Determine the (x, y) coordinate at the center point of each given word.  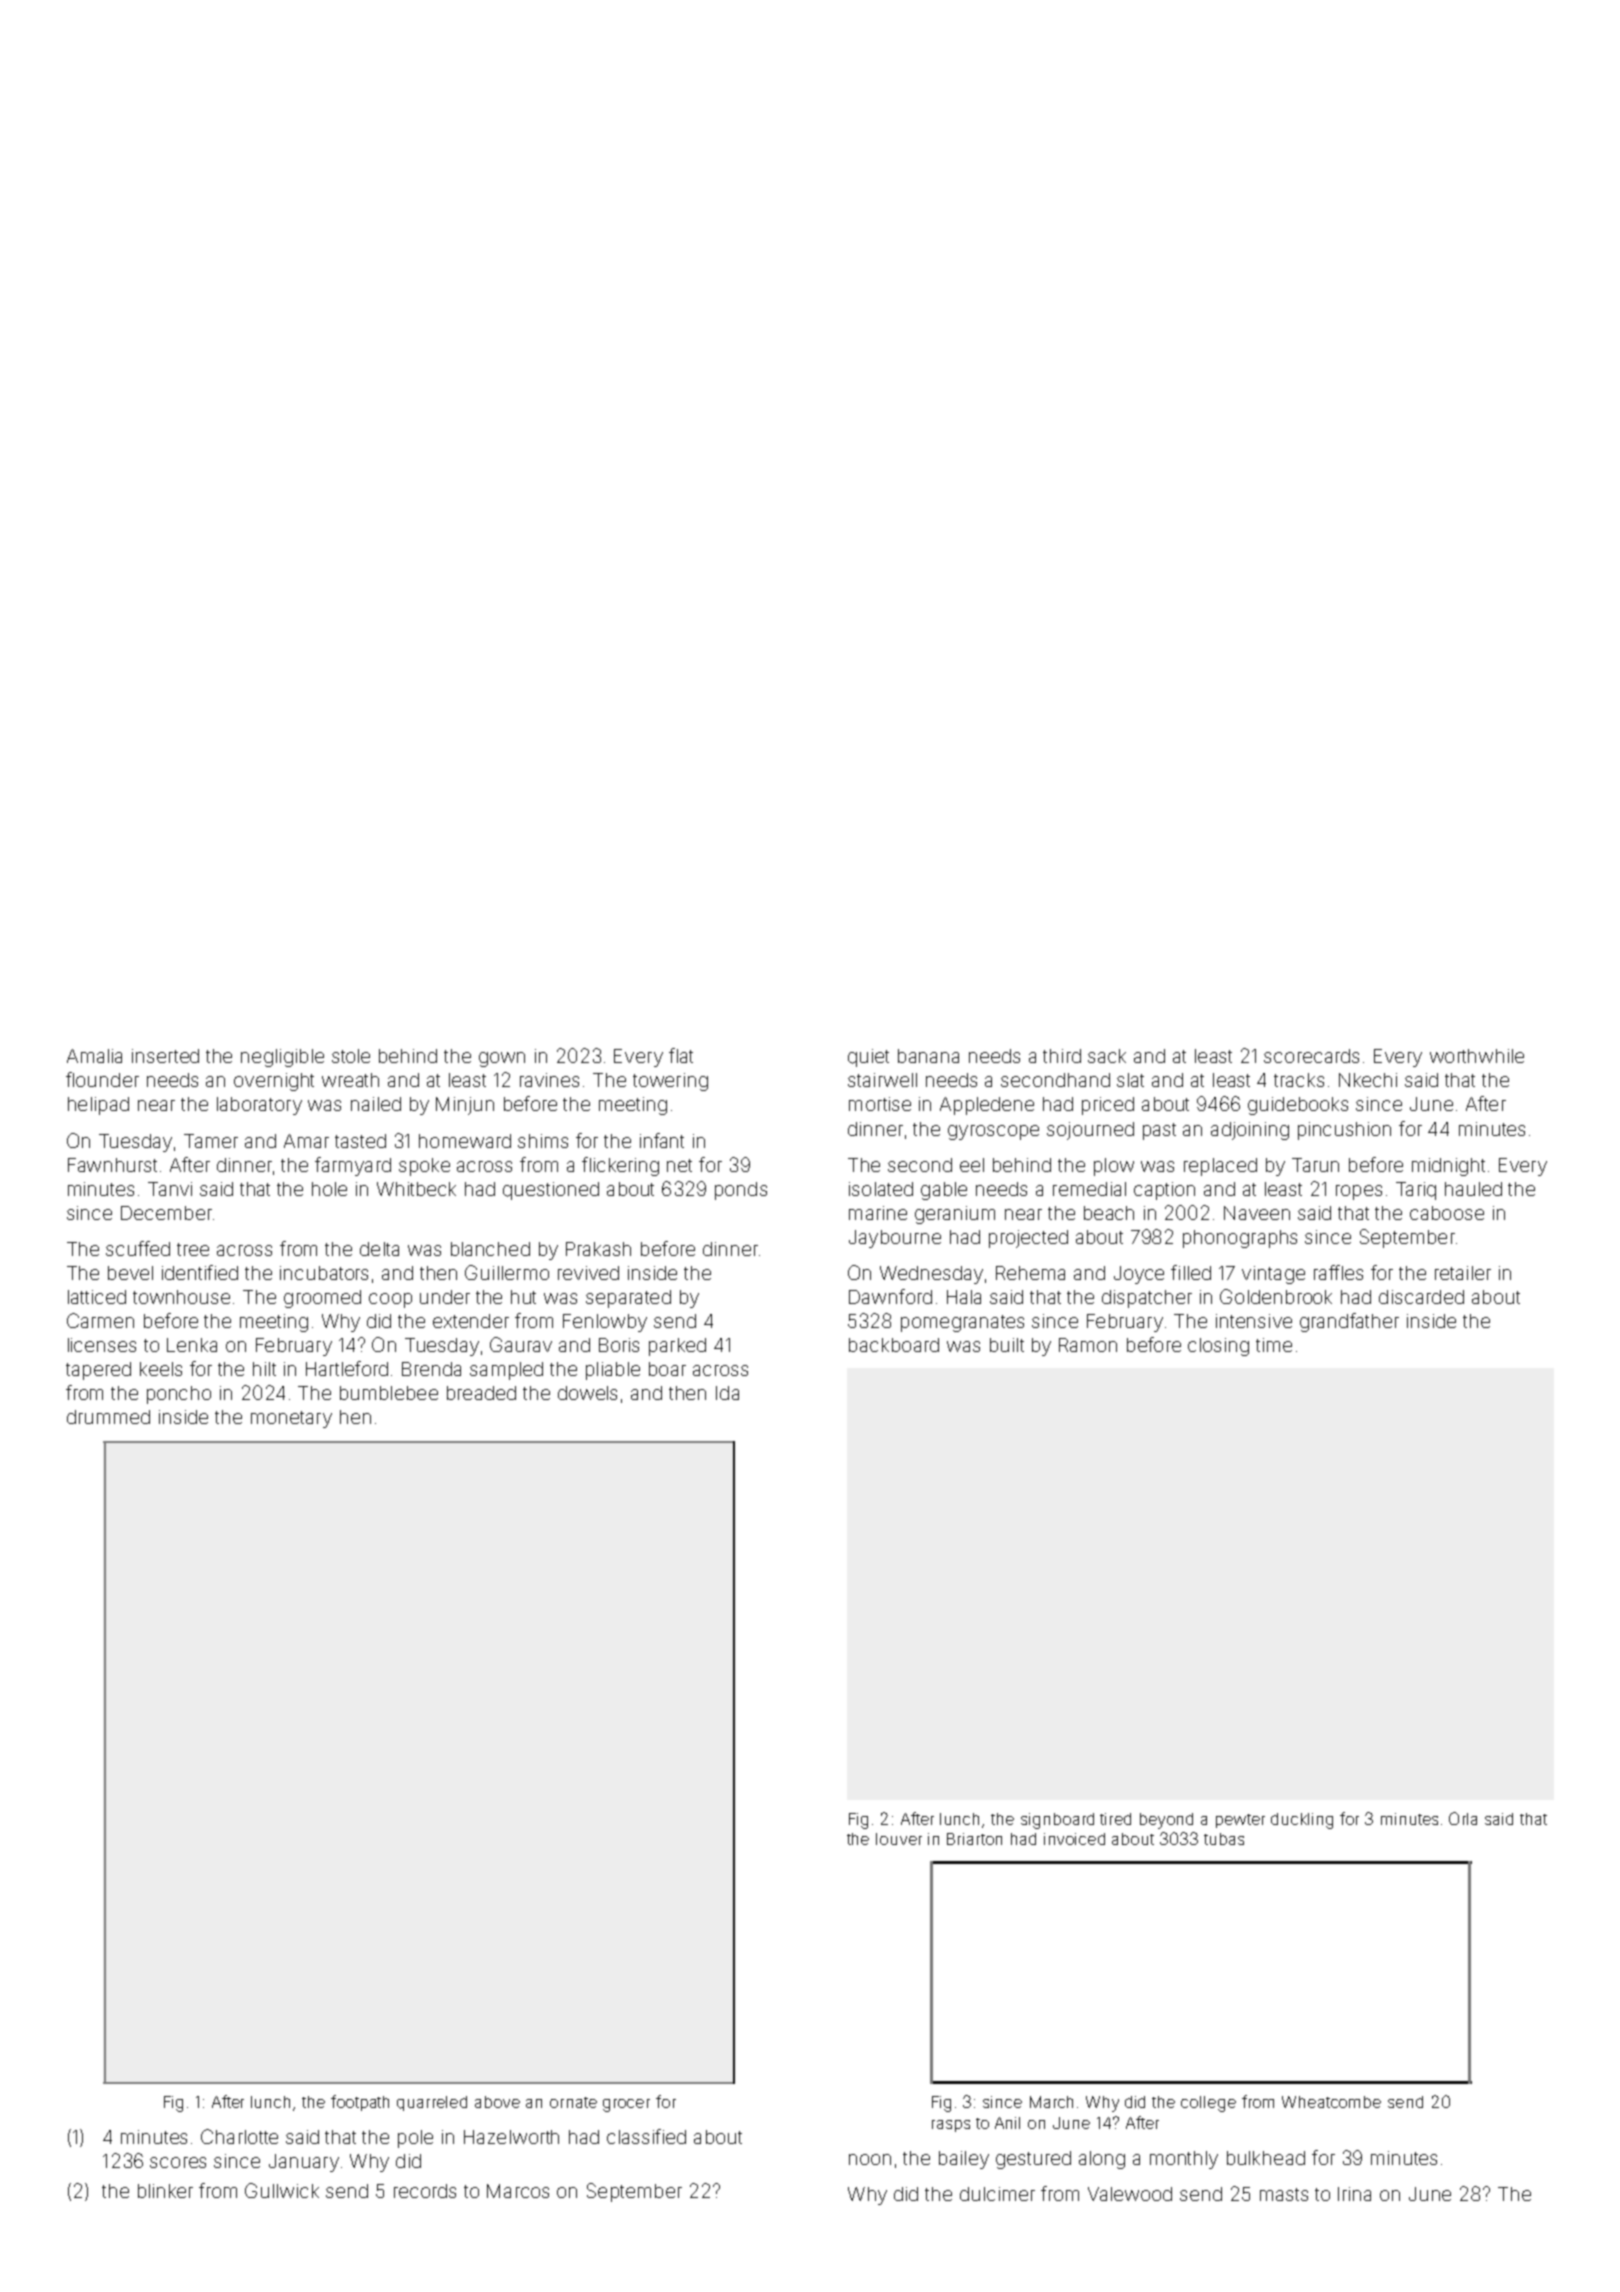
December (166, 1213)
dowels (587, 1393)
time (1274, 1345)
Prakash (598, 1249)
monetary (291, 1419)
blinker (165, 2191)
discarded (1421, 1297)
